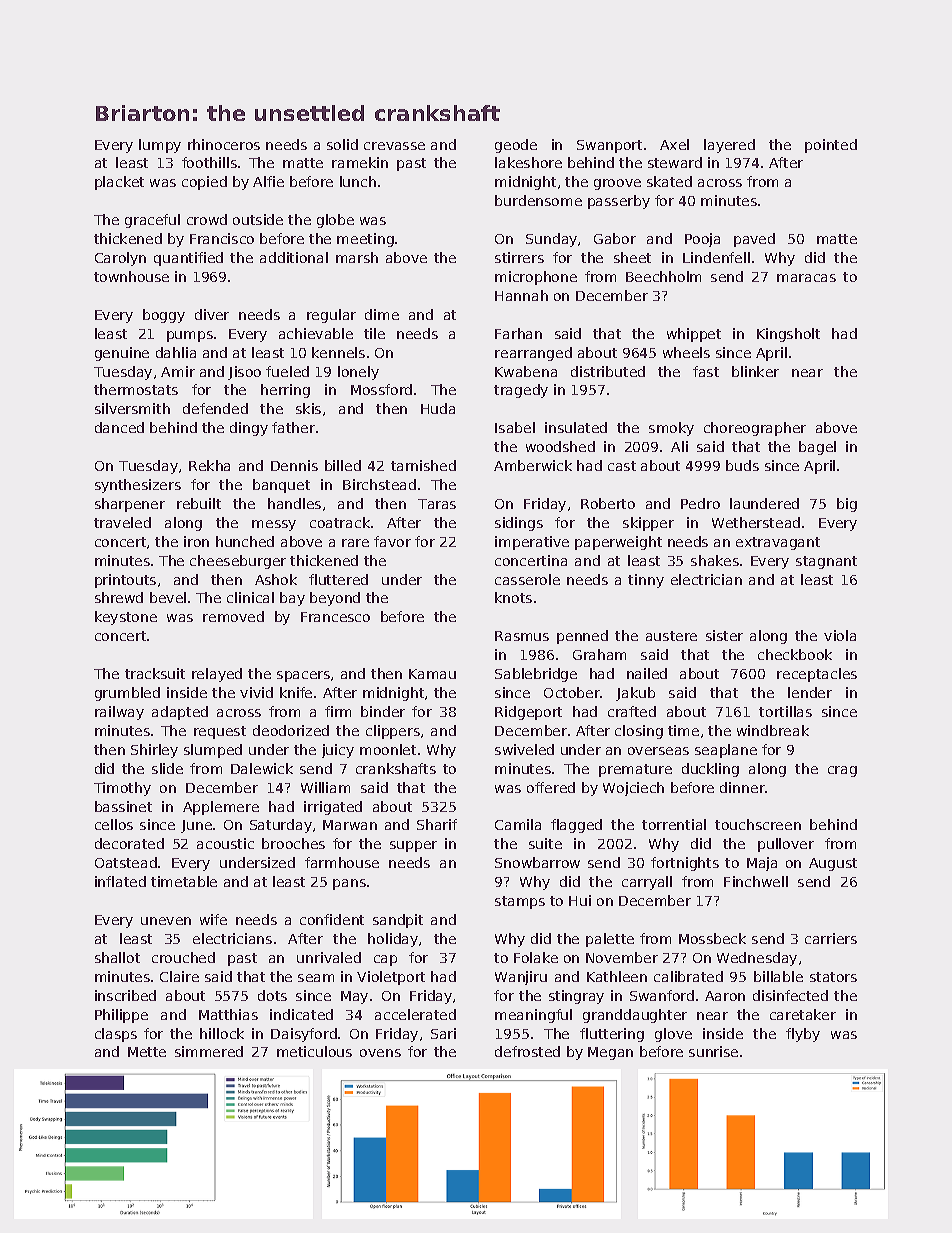 Image resolution: width=952 pixels, height=1233 pixels. What do you see at coordinates (632, 257) in the image?
I see `sheet` at bounding box center [632, 257].
